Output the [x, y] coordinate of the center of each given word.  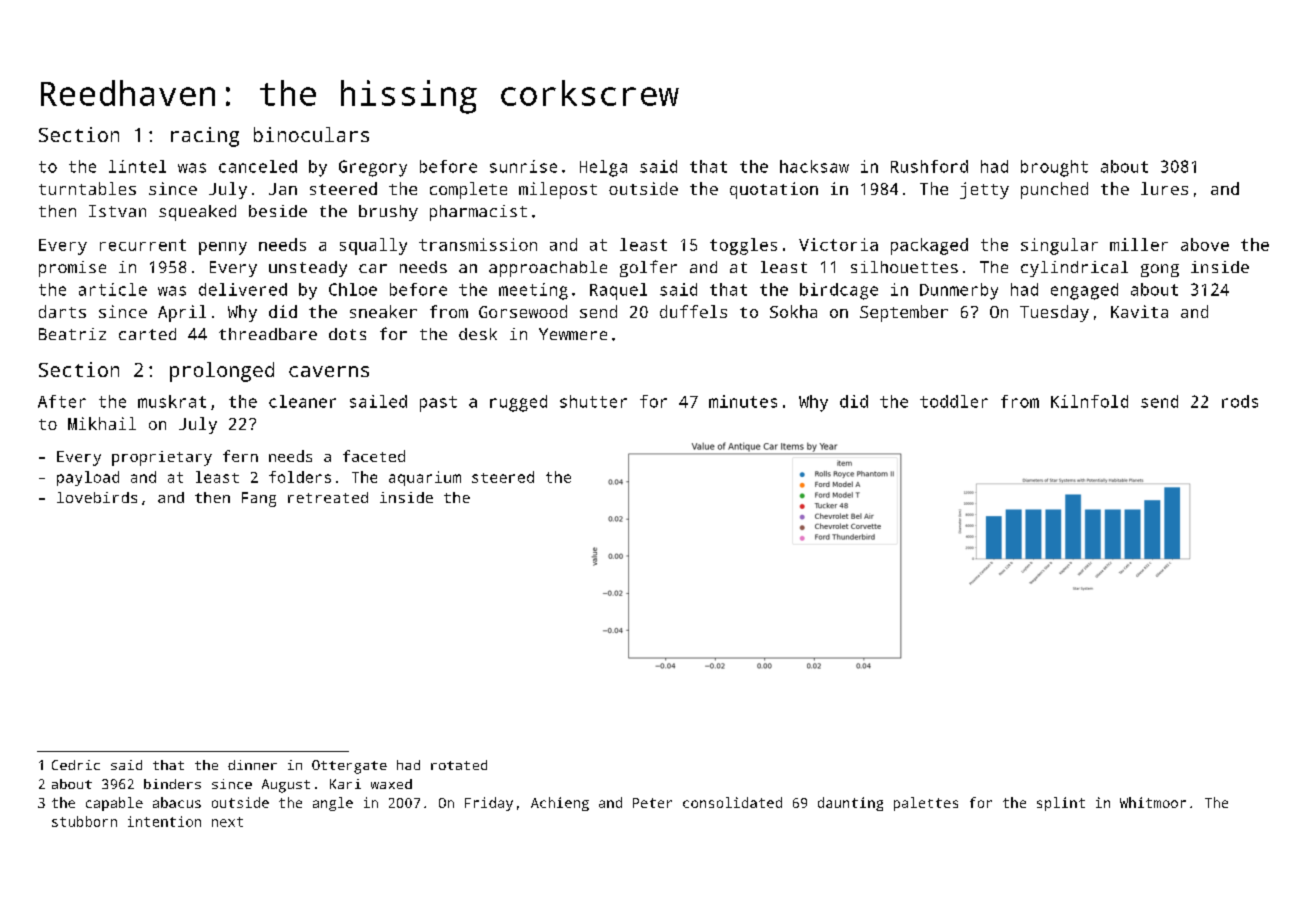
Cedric [76, 765]
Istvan [117, 211]
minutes [743, 401]
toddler [954, 401]
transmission [478, 244]
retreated [328, 497]
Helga [603, 168]
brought [1054, 168]
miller [1139, 244]
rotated [459, 765]
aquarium [425, 478]
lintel [137, 166]
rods [1240, 401]
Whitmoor [1153, 802]
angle [333, 804]
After [62, 401]
